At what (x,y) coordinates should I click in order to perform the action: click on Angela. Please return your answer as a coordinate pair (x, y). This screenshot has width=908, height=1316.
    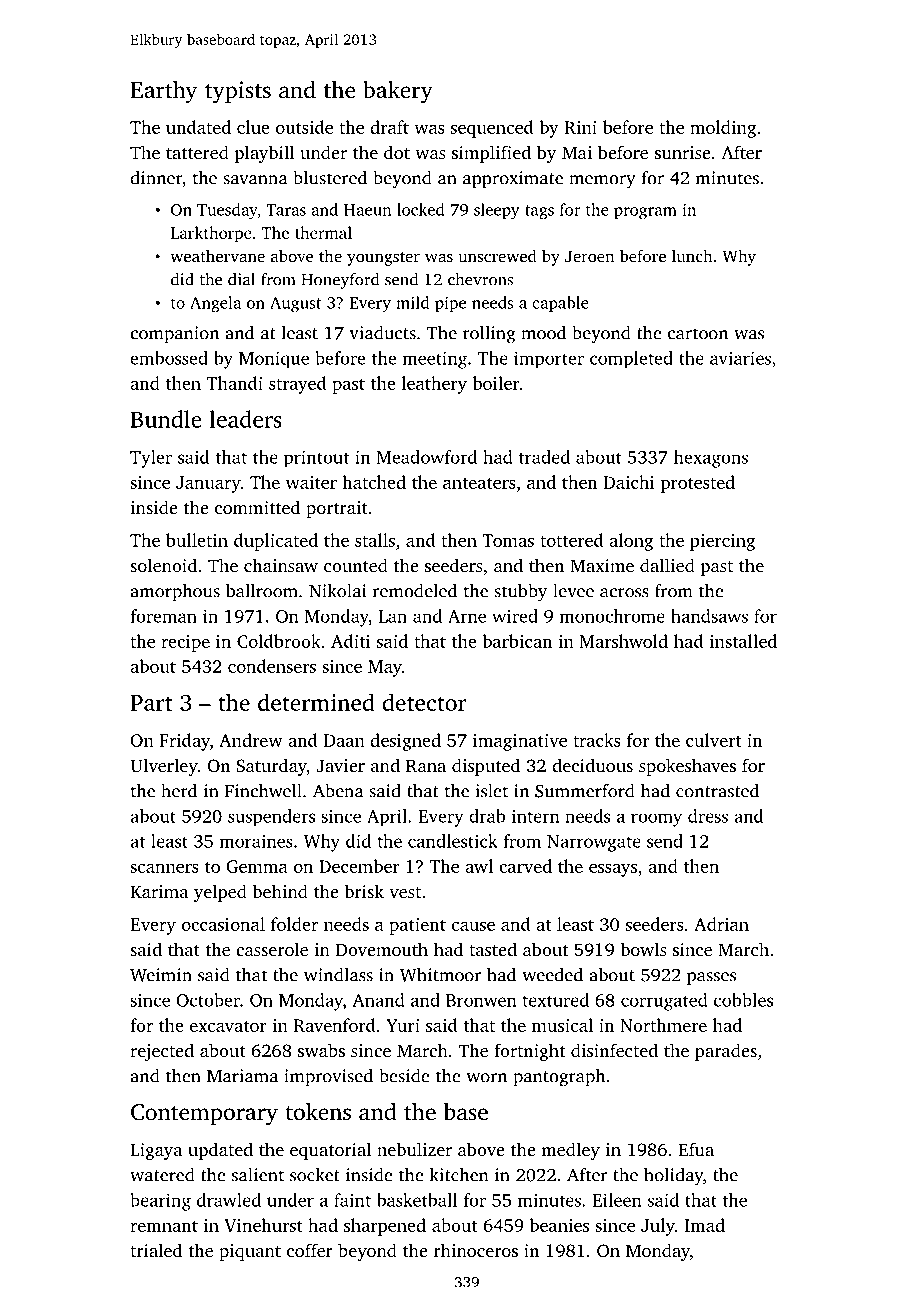
    Looking at the image, I should click on (215, 304).
